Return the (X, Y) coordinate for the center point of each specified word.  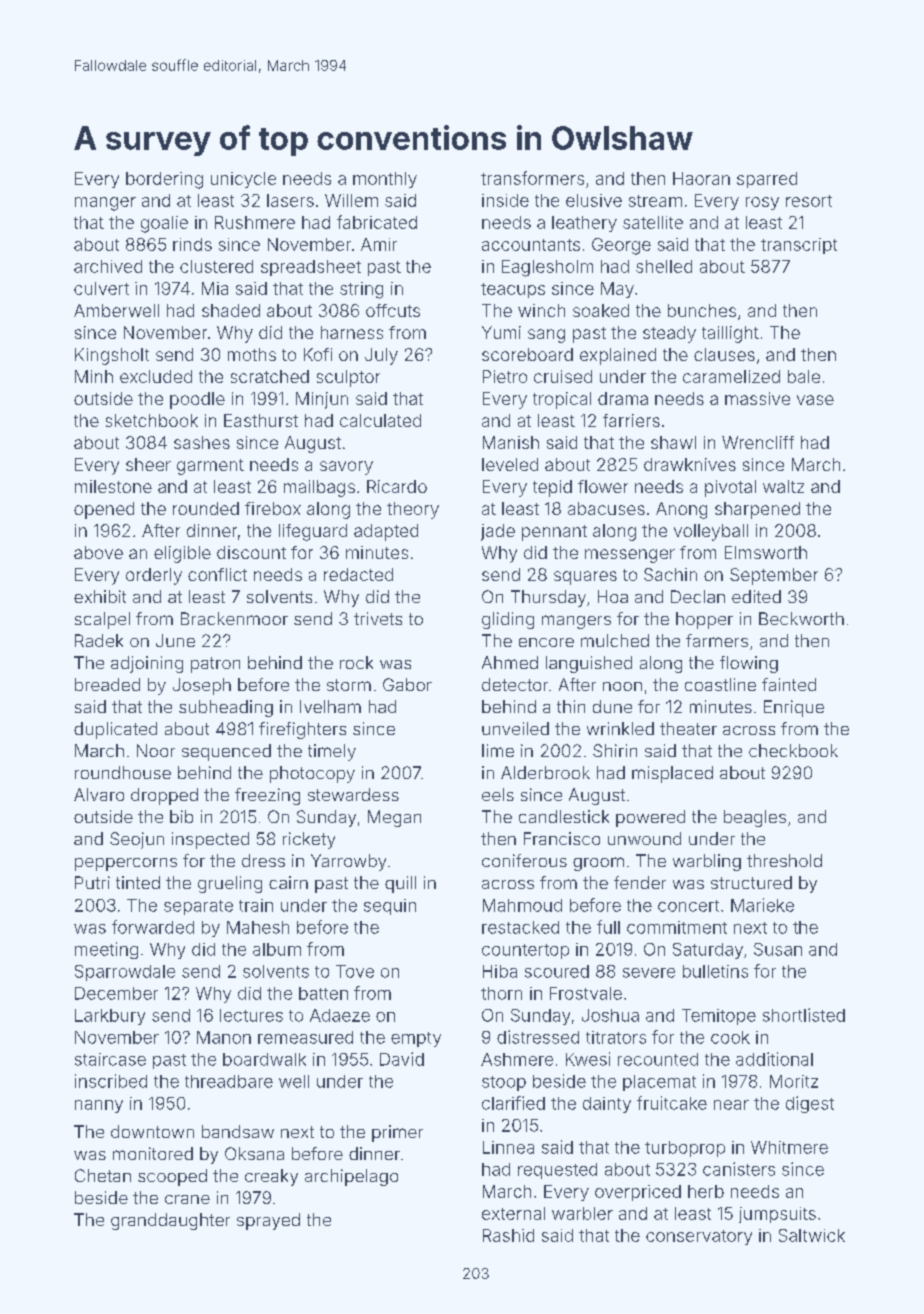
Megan (394, 818)
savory (346, 468)
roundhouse (123, 772)
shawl (673, 442)
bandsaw (238, 1131)
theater (688, 728)
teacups (513, 290)
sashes (202, 442)
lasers (290, 200)
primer (397, 1133)
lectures (251, 1015)
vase (815, 400)
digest (810, 1104)
